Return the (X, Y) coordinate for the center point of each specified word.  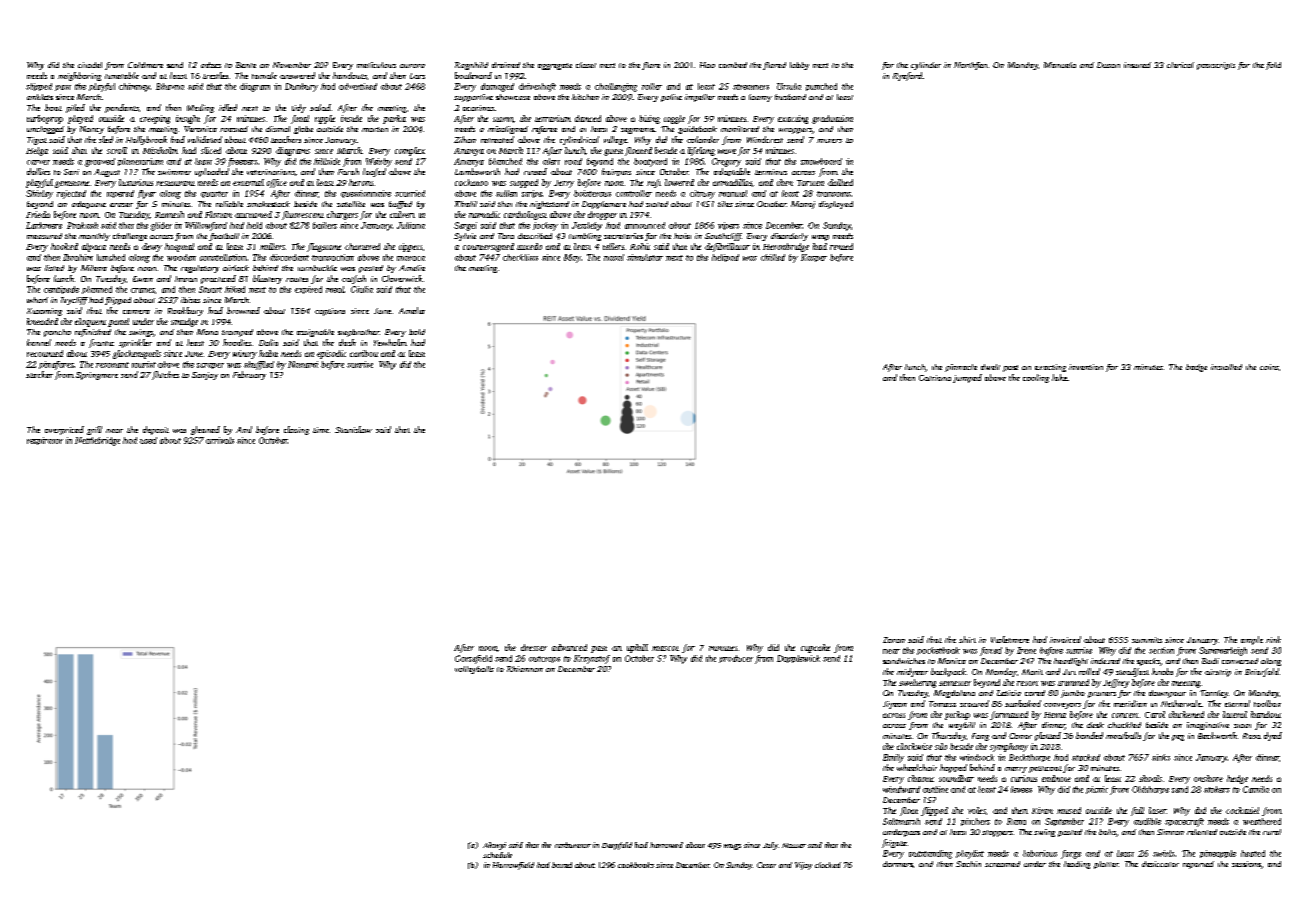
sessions (1246, 864)
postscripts (1216, 66)
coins (1269, 367)
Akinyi (494, 846)
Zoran (894, 640)
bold (417, 332)
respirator (45, 441)
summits (1147, 640)
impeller (700, 98)
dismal (278, 129)
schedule (497, 855)
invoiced (1065, 639)
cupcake (815, 648)
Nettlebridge (97, 441)
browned (243, 310)
